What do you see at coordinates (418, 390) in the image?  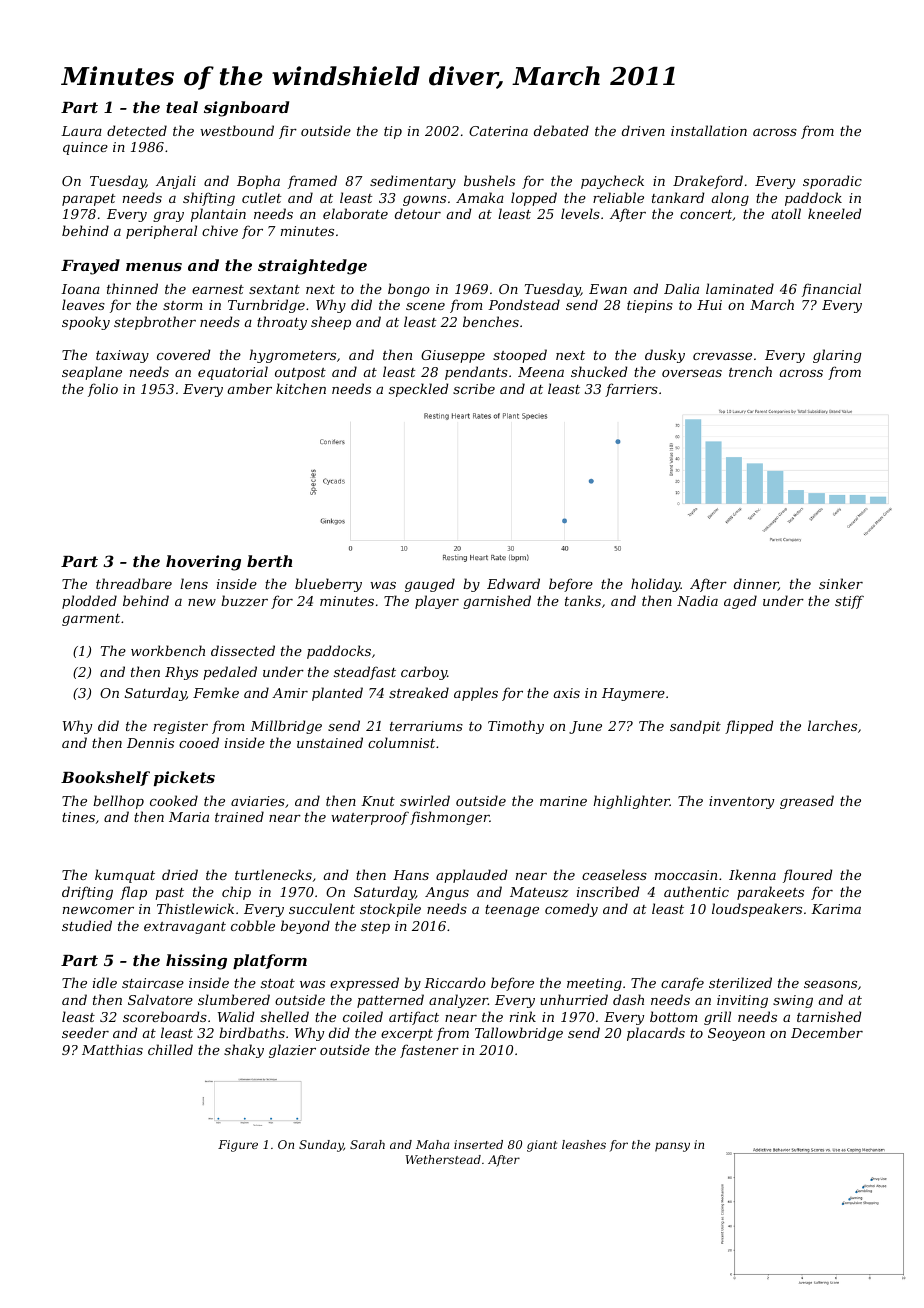 I see `speckled` at bounding box center [418, 390].
